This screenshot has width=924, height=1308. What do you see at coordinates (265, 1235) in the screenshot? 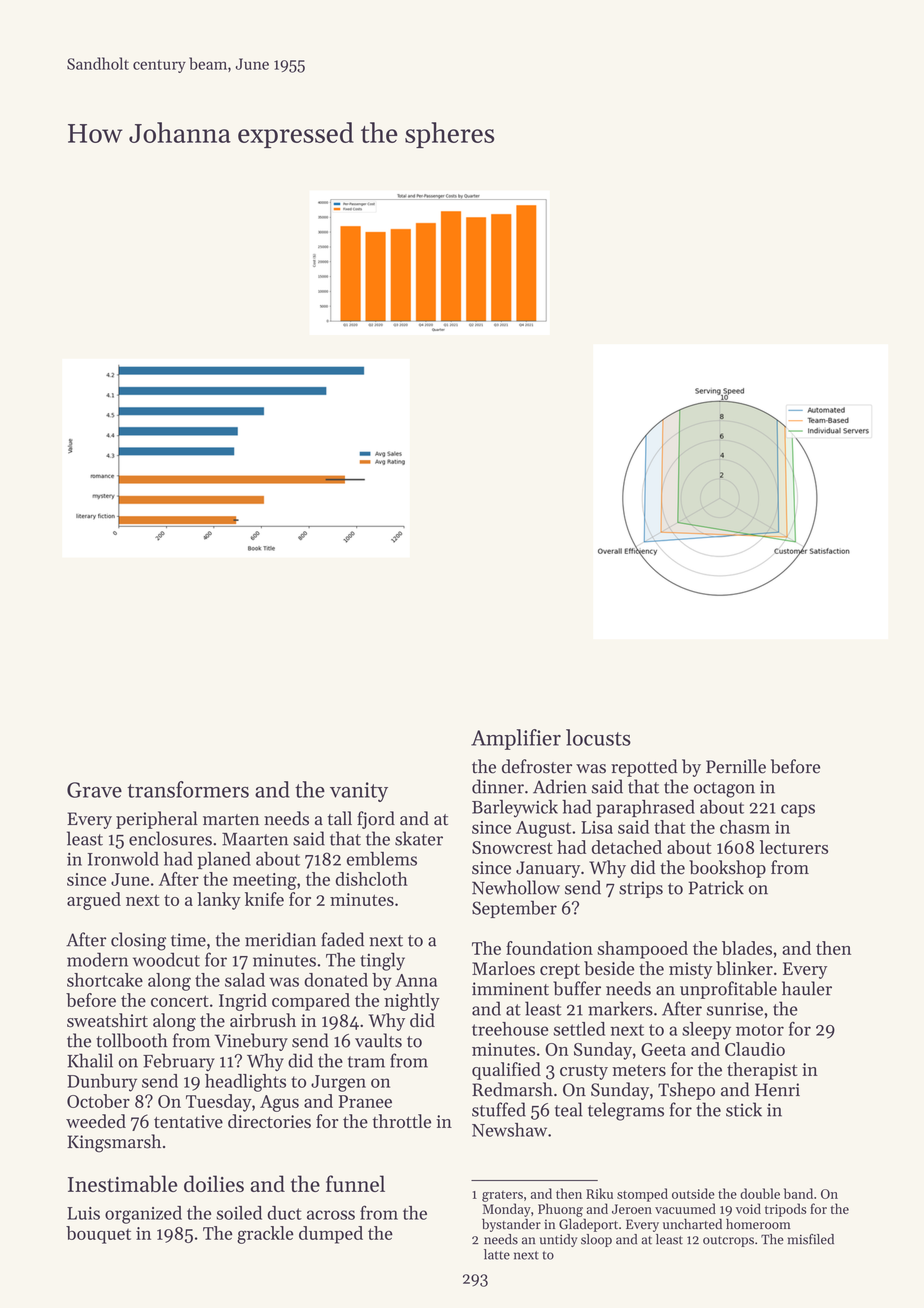
I see `grackle` at bounding box center [265, 1235].
